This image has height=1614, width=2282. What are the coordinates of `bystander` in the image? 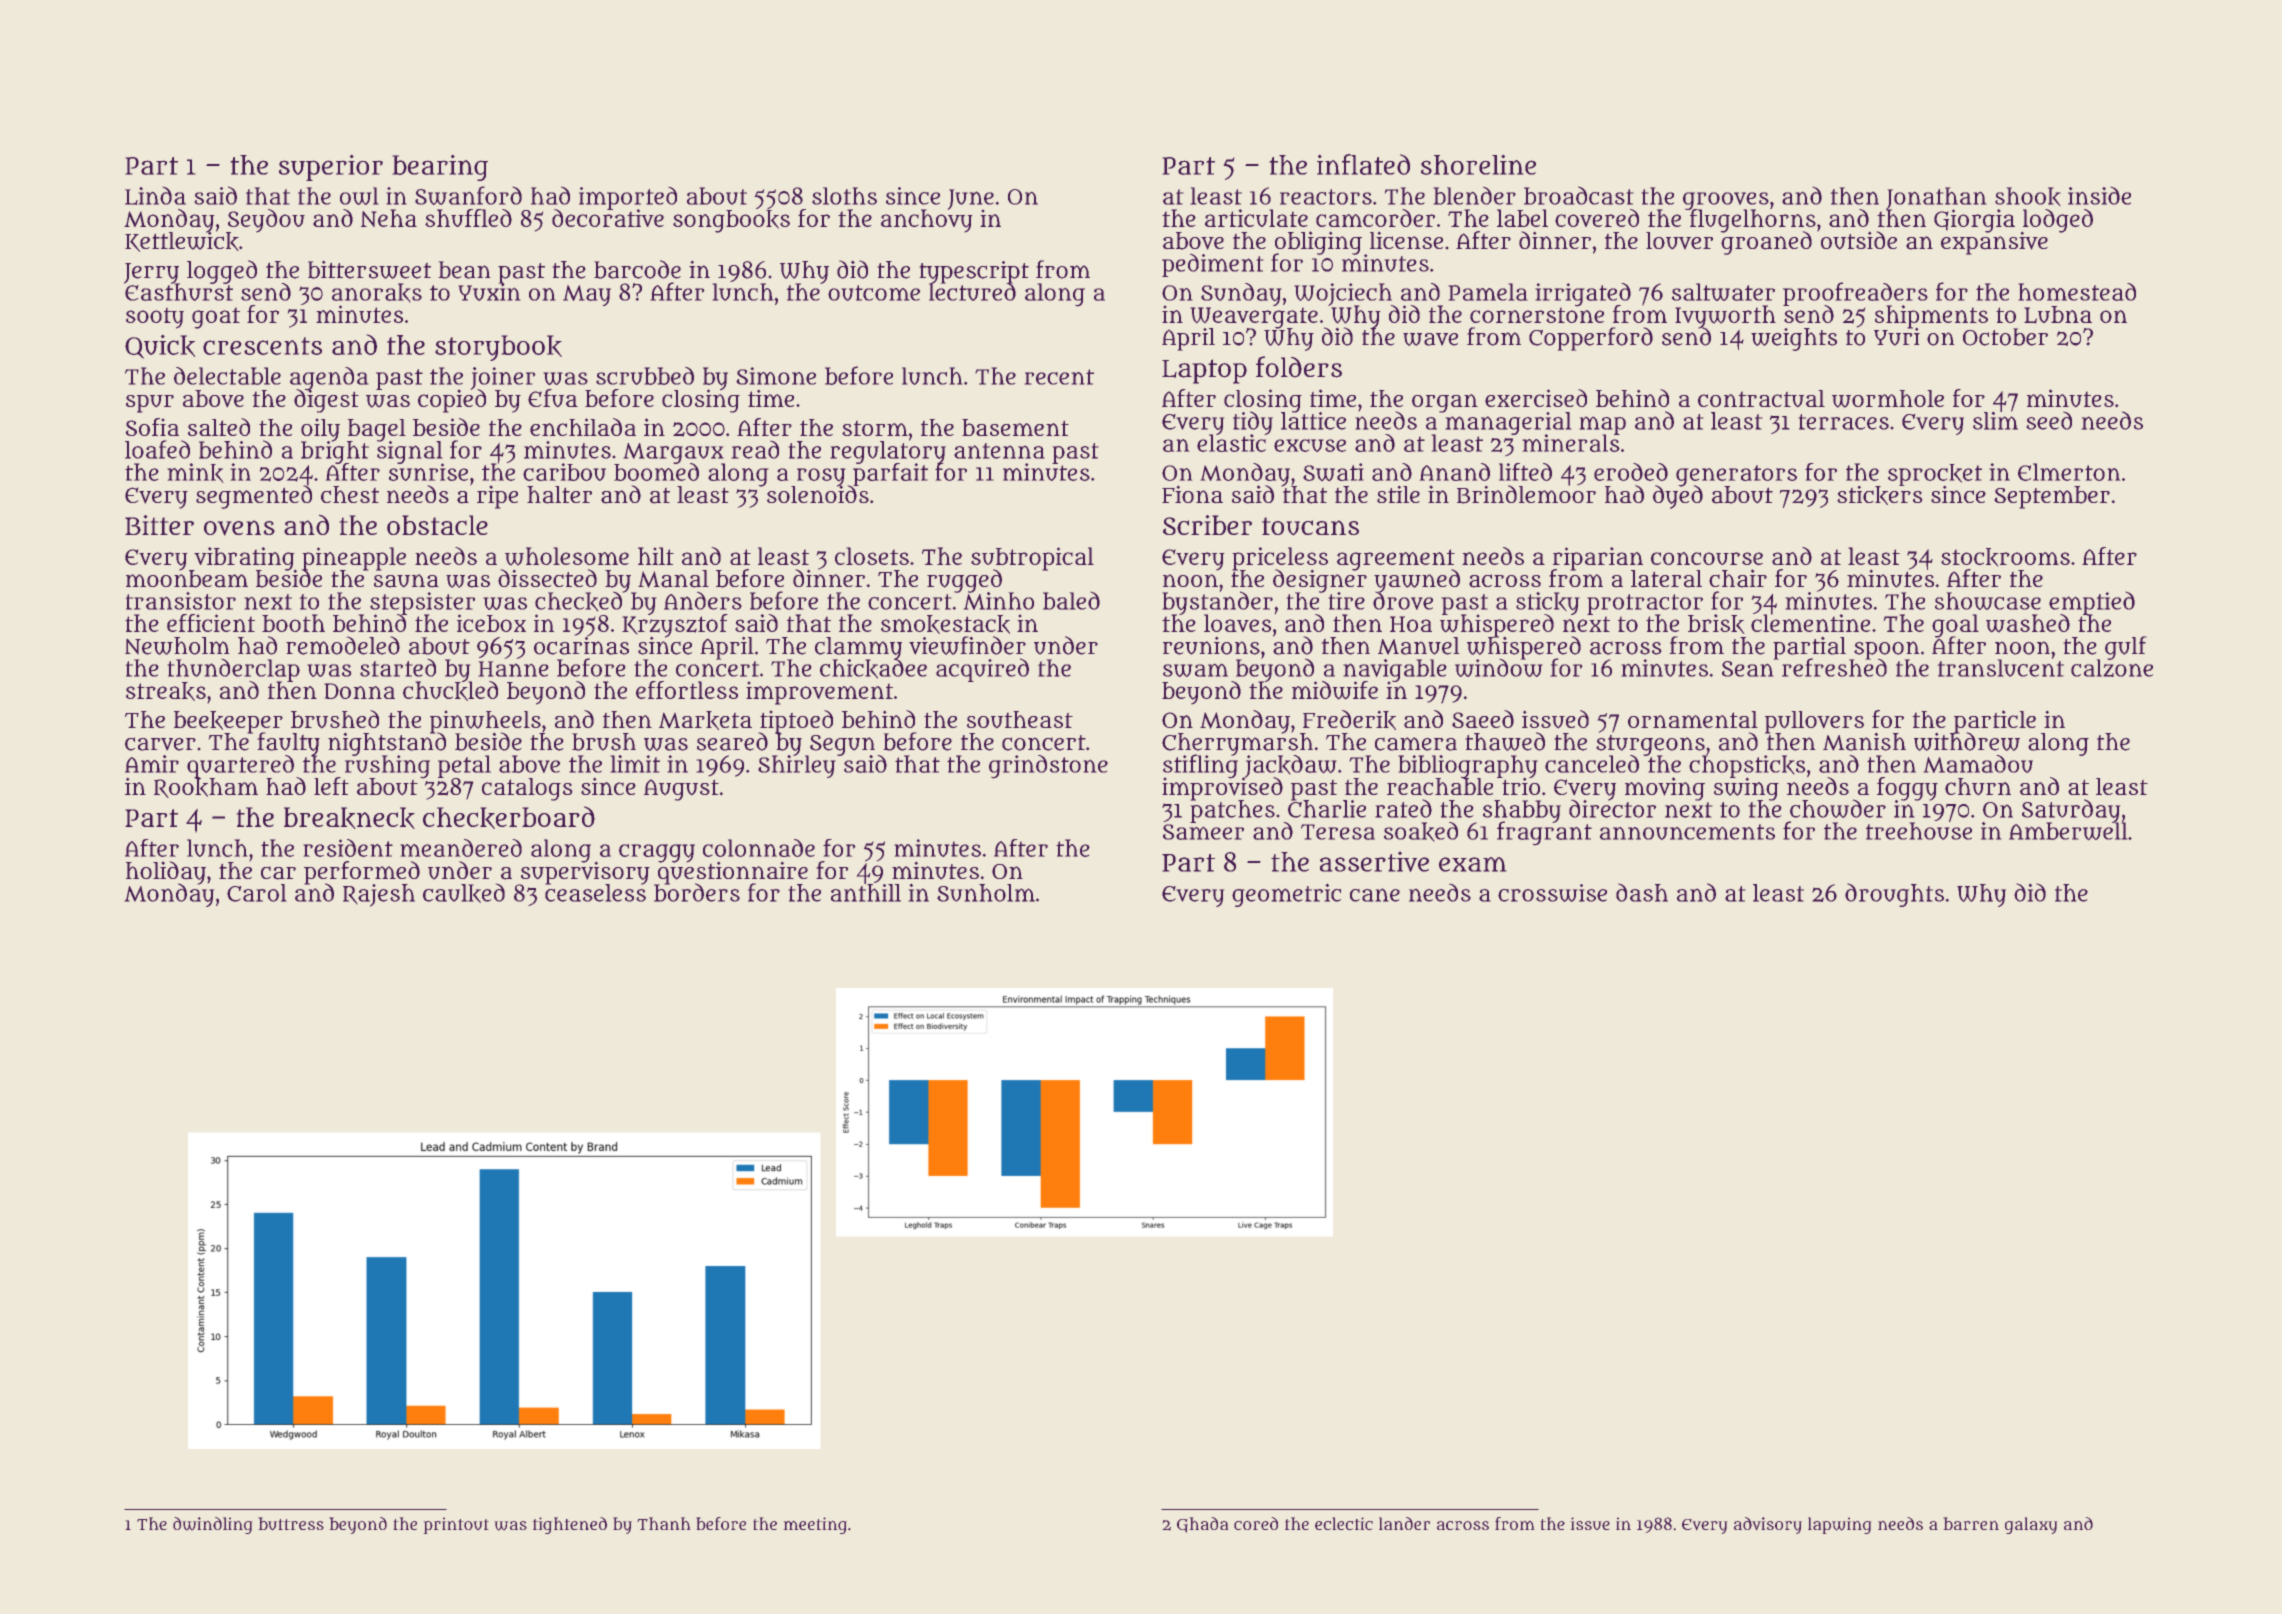 It's located at (1218, 603).
